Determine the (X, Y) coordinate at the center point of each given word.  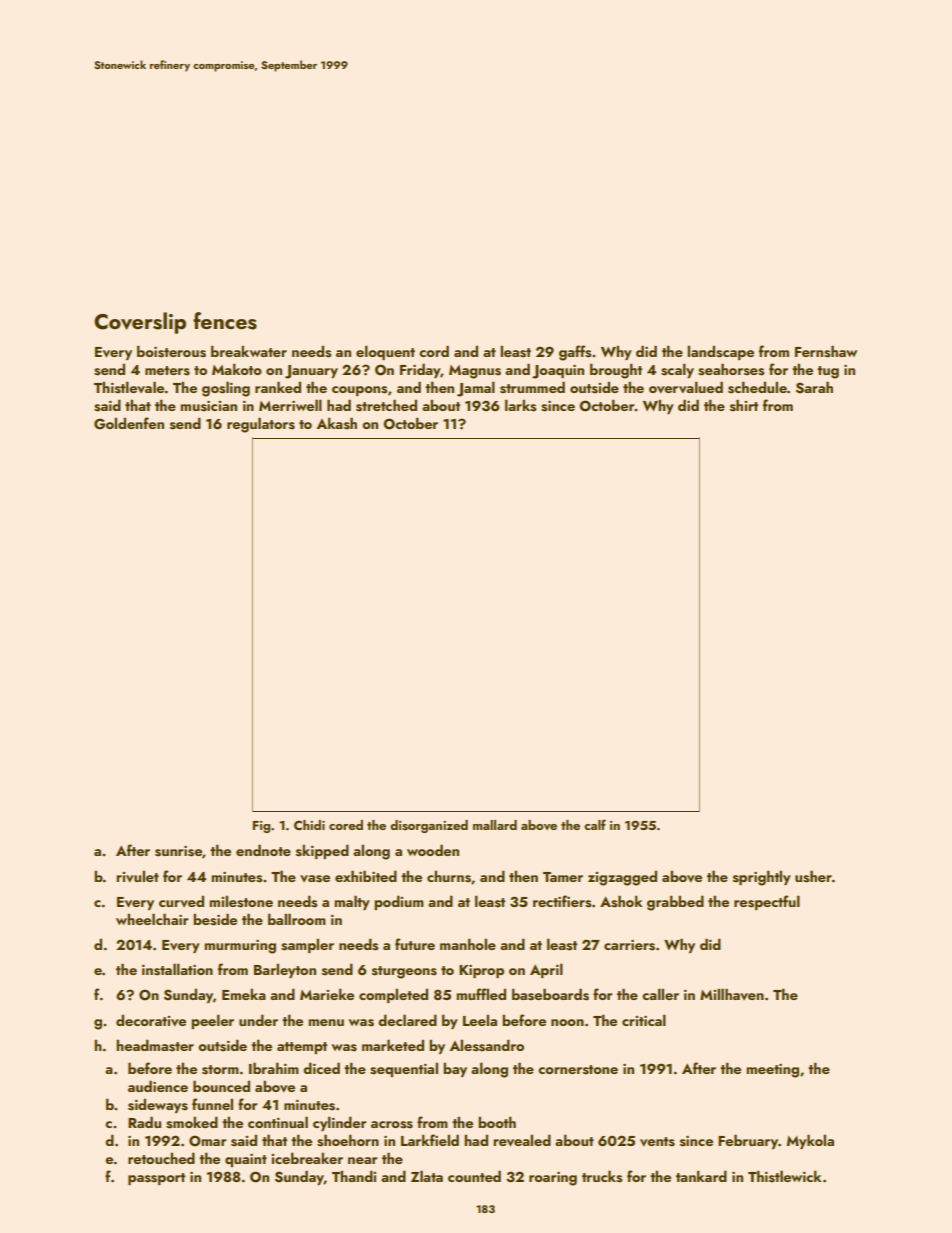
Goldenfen (129, 423)
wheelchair (152, 919)
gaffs (575, 353)
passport (156, 1179)
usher (813, 876)
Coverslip (140, 323)
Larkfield (430, 1140)
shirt (744, 405)
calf (595, 824)
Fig (261, 827)
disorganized (429, 826)
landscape (720, 352)
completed (393, 995)
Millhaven (732, 994)
